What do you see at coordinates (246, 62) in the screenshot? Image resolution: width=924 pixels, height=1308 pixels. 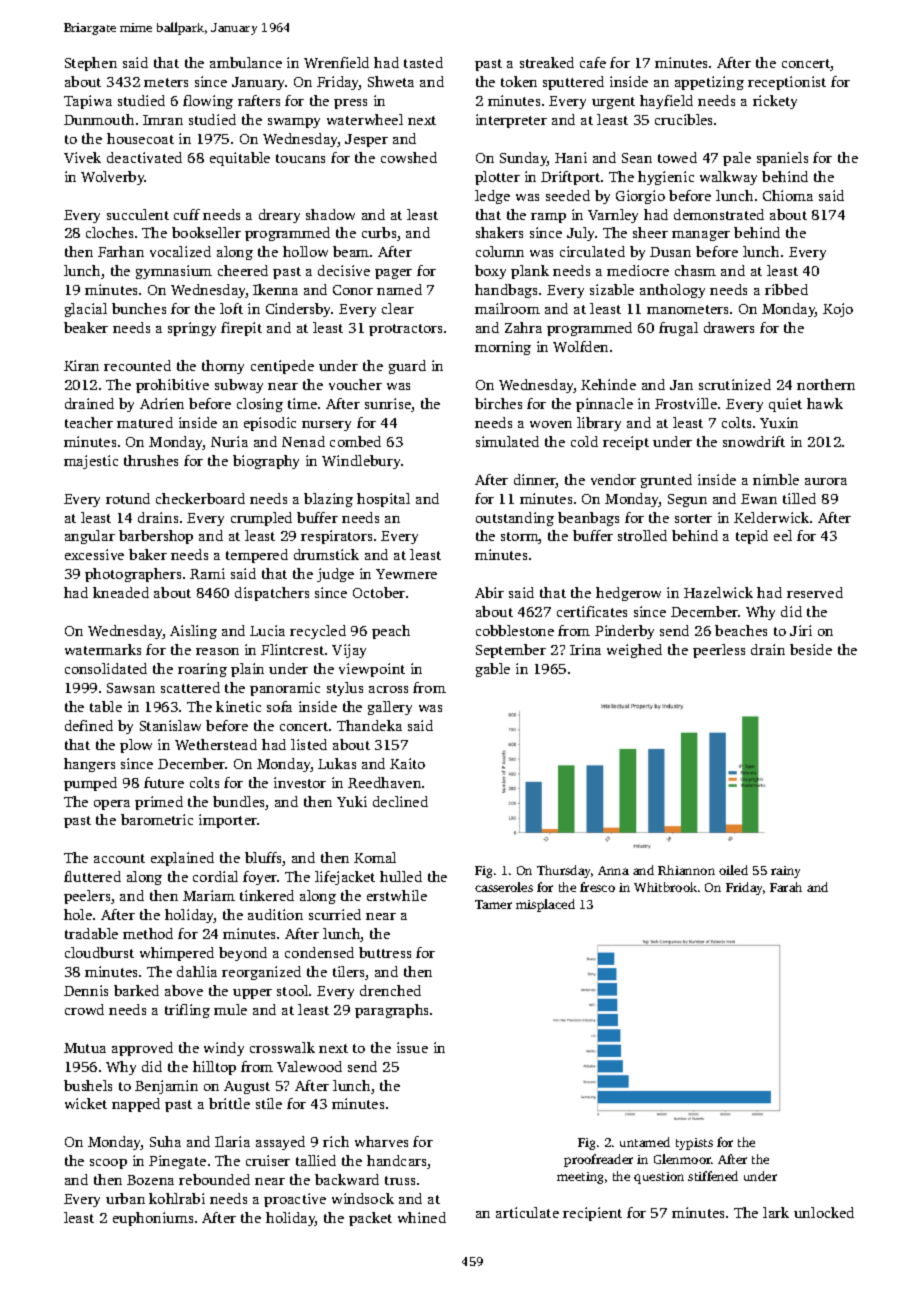 I see `ambulance` at bounding box center [246, 62].
